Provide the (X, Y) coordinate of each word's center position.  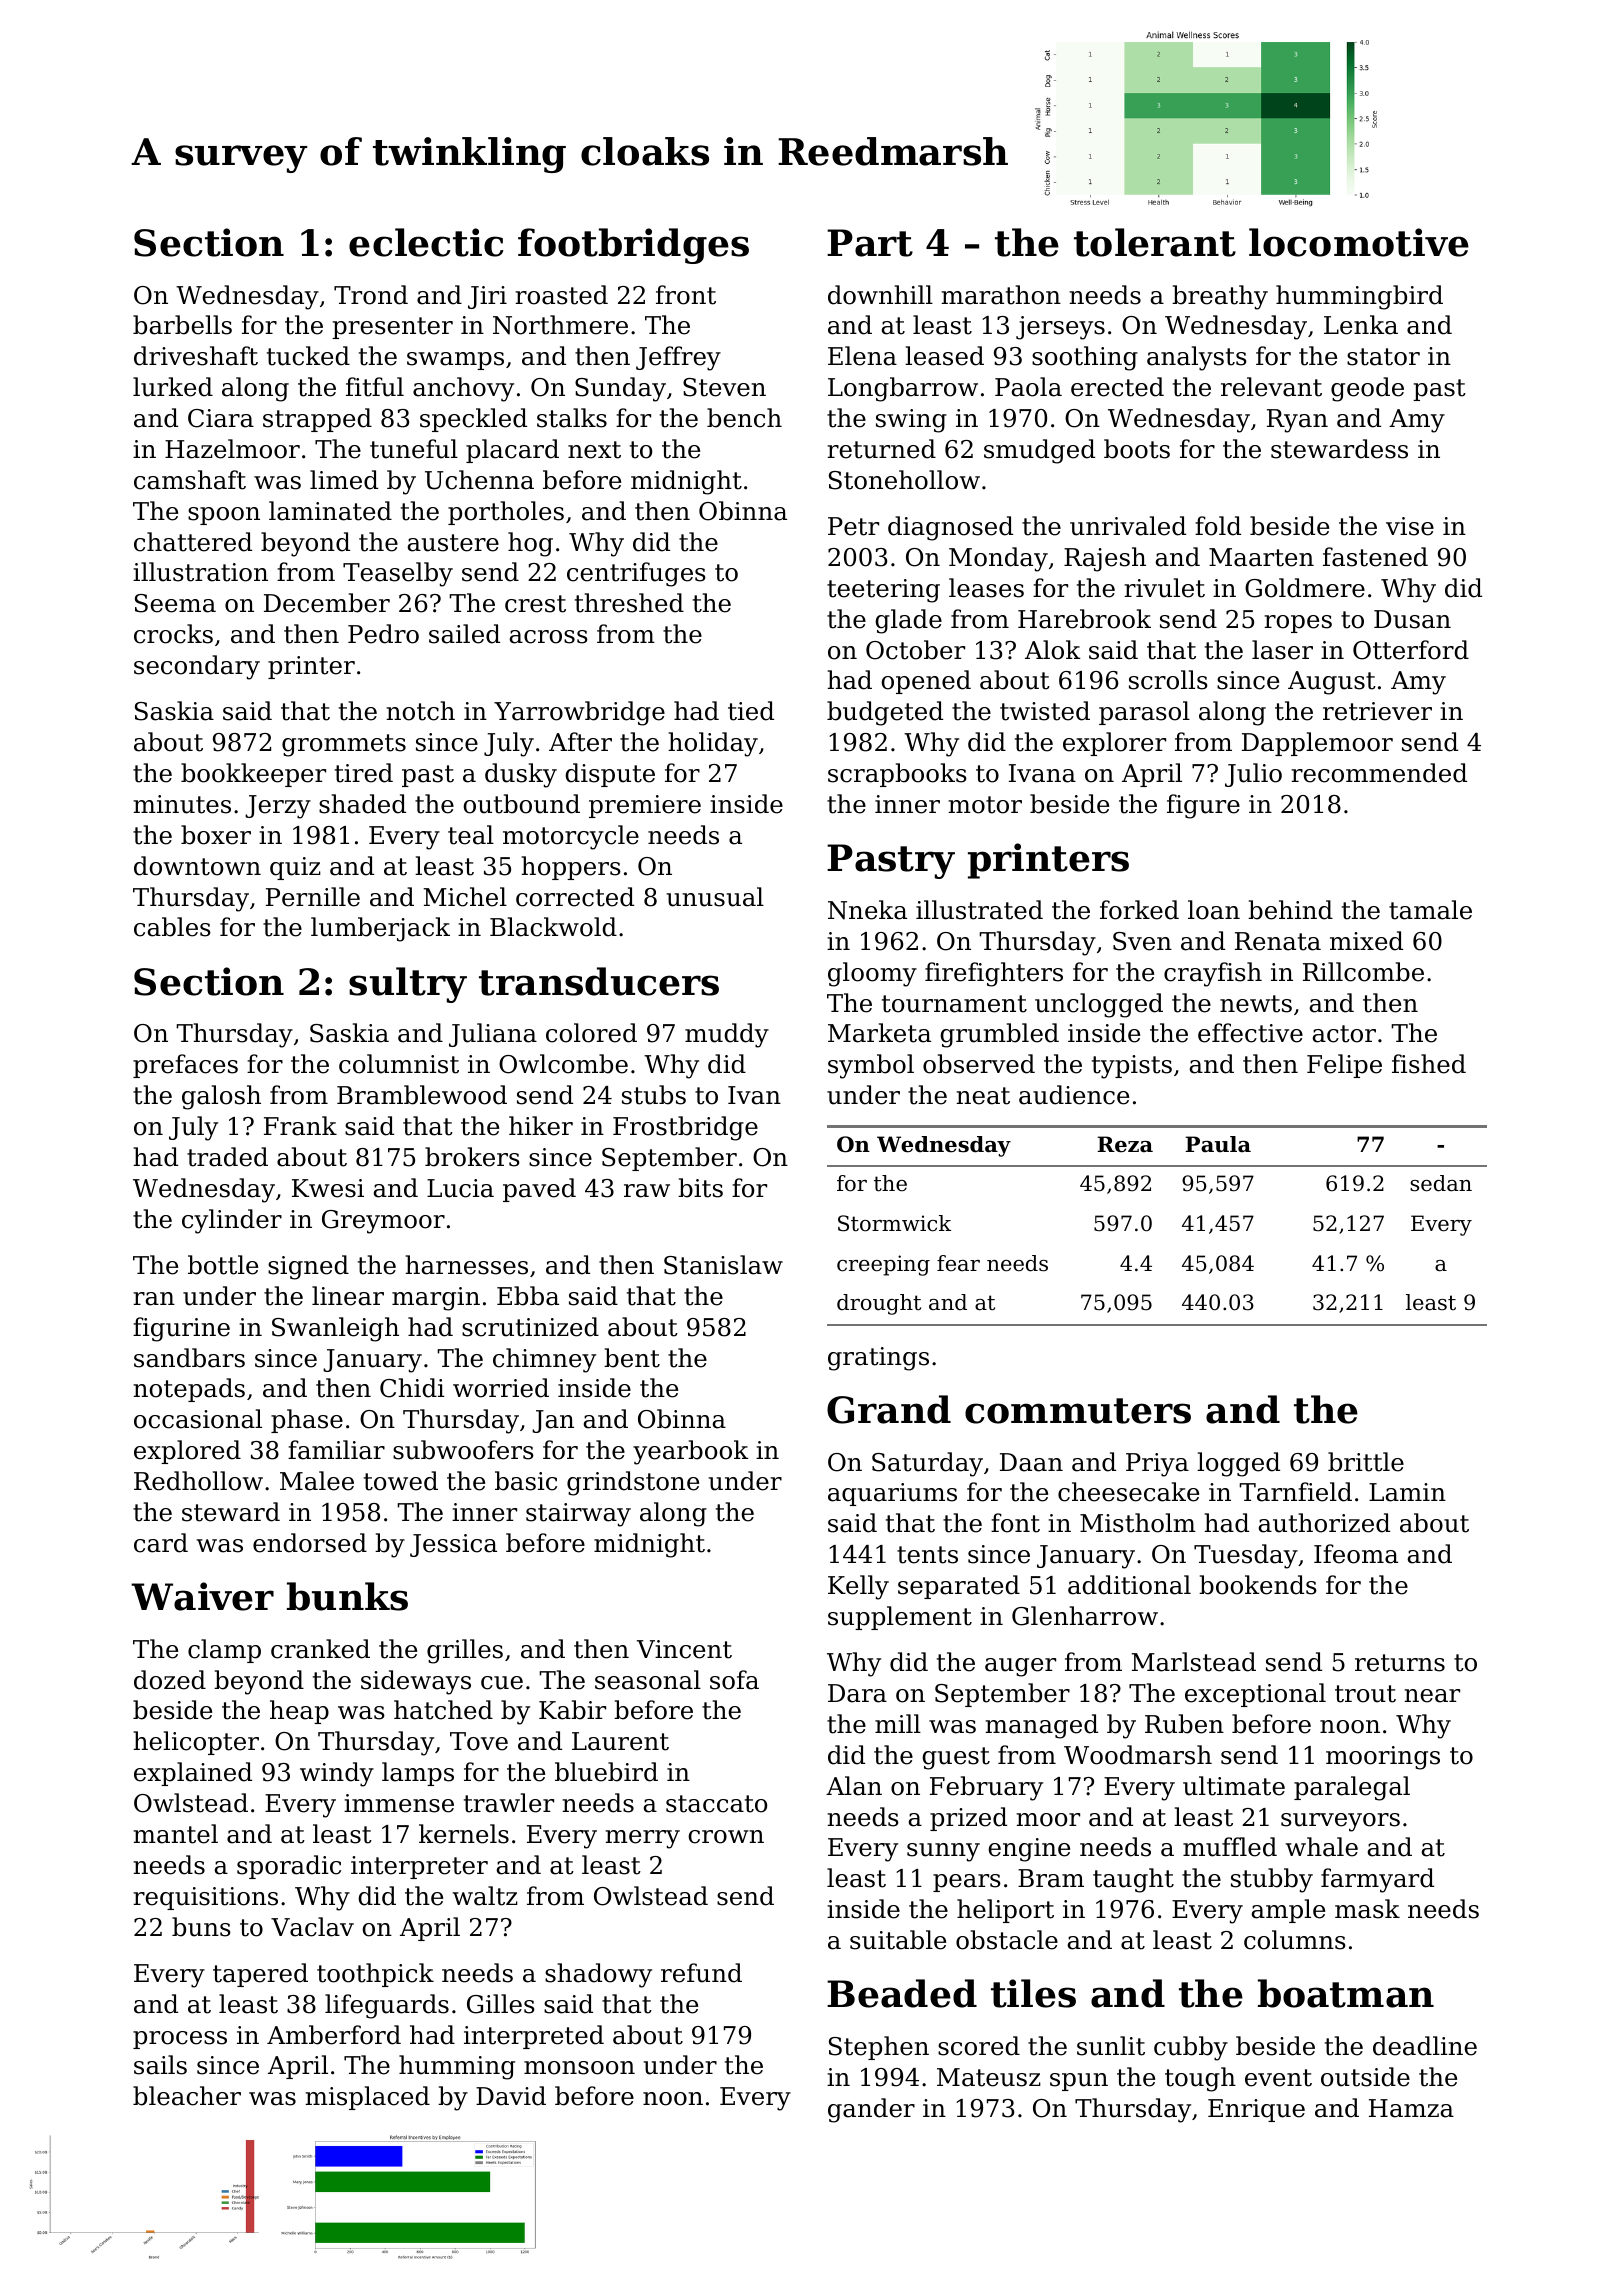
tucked (308, 356)
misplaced (367, 2098)
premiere (645, 806)
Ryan (1297, 421)
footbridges (633, 246)
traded (227, 1157)
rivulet (1164, 588)
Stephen (879, 2048)
